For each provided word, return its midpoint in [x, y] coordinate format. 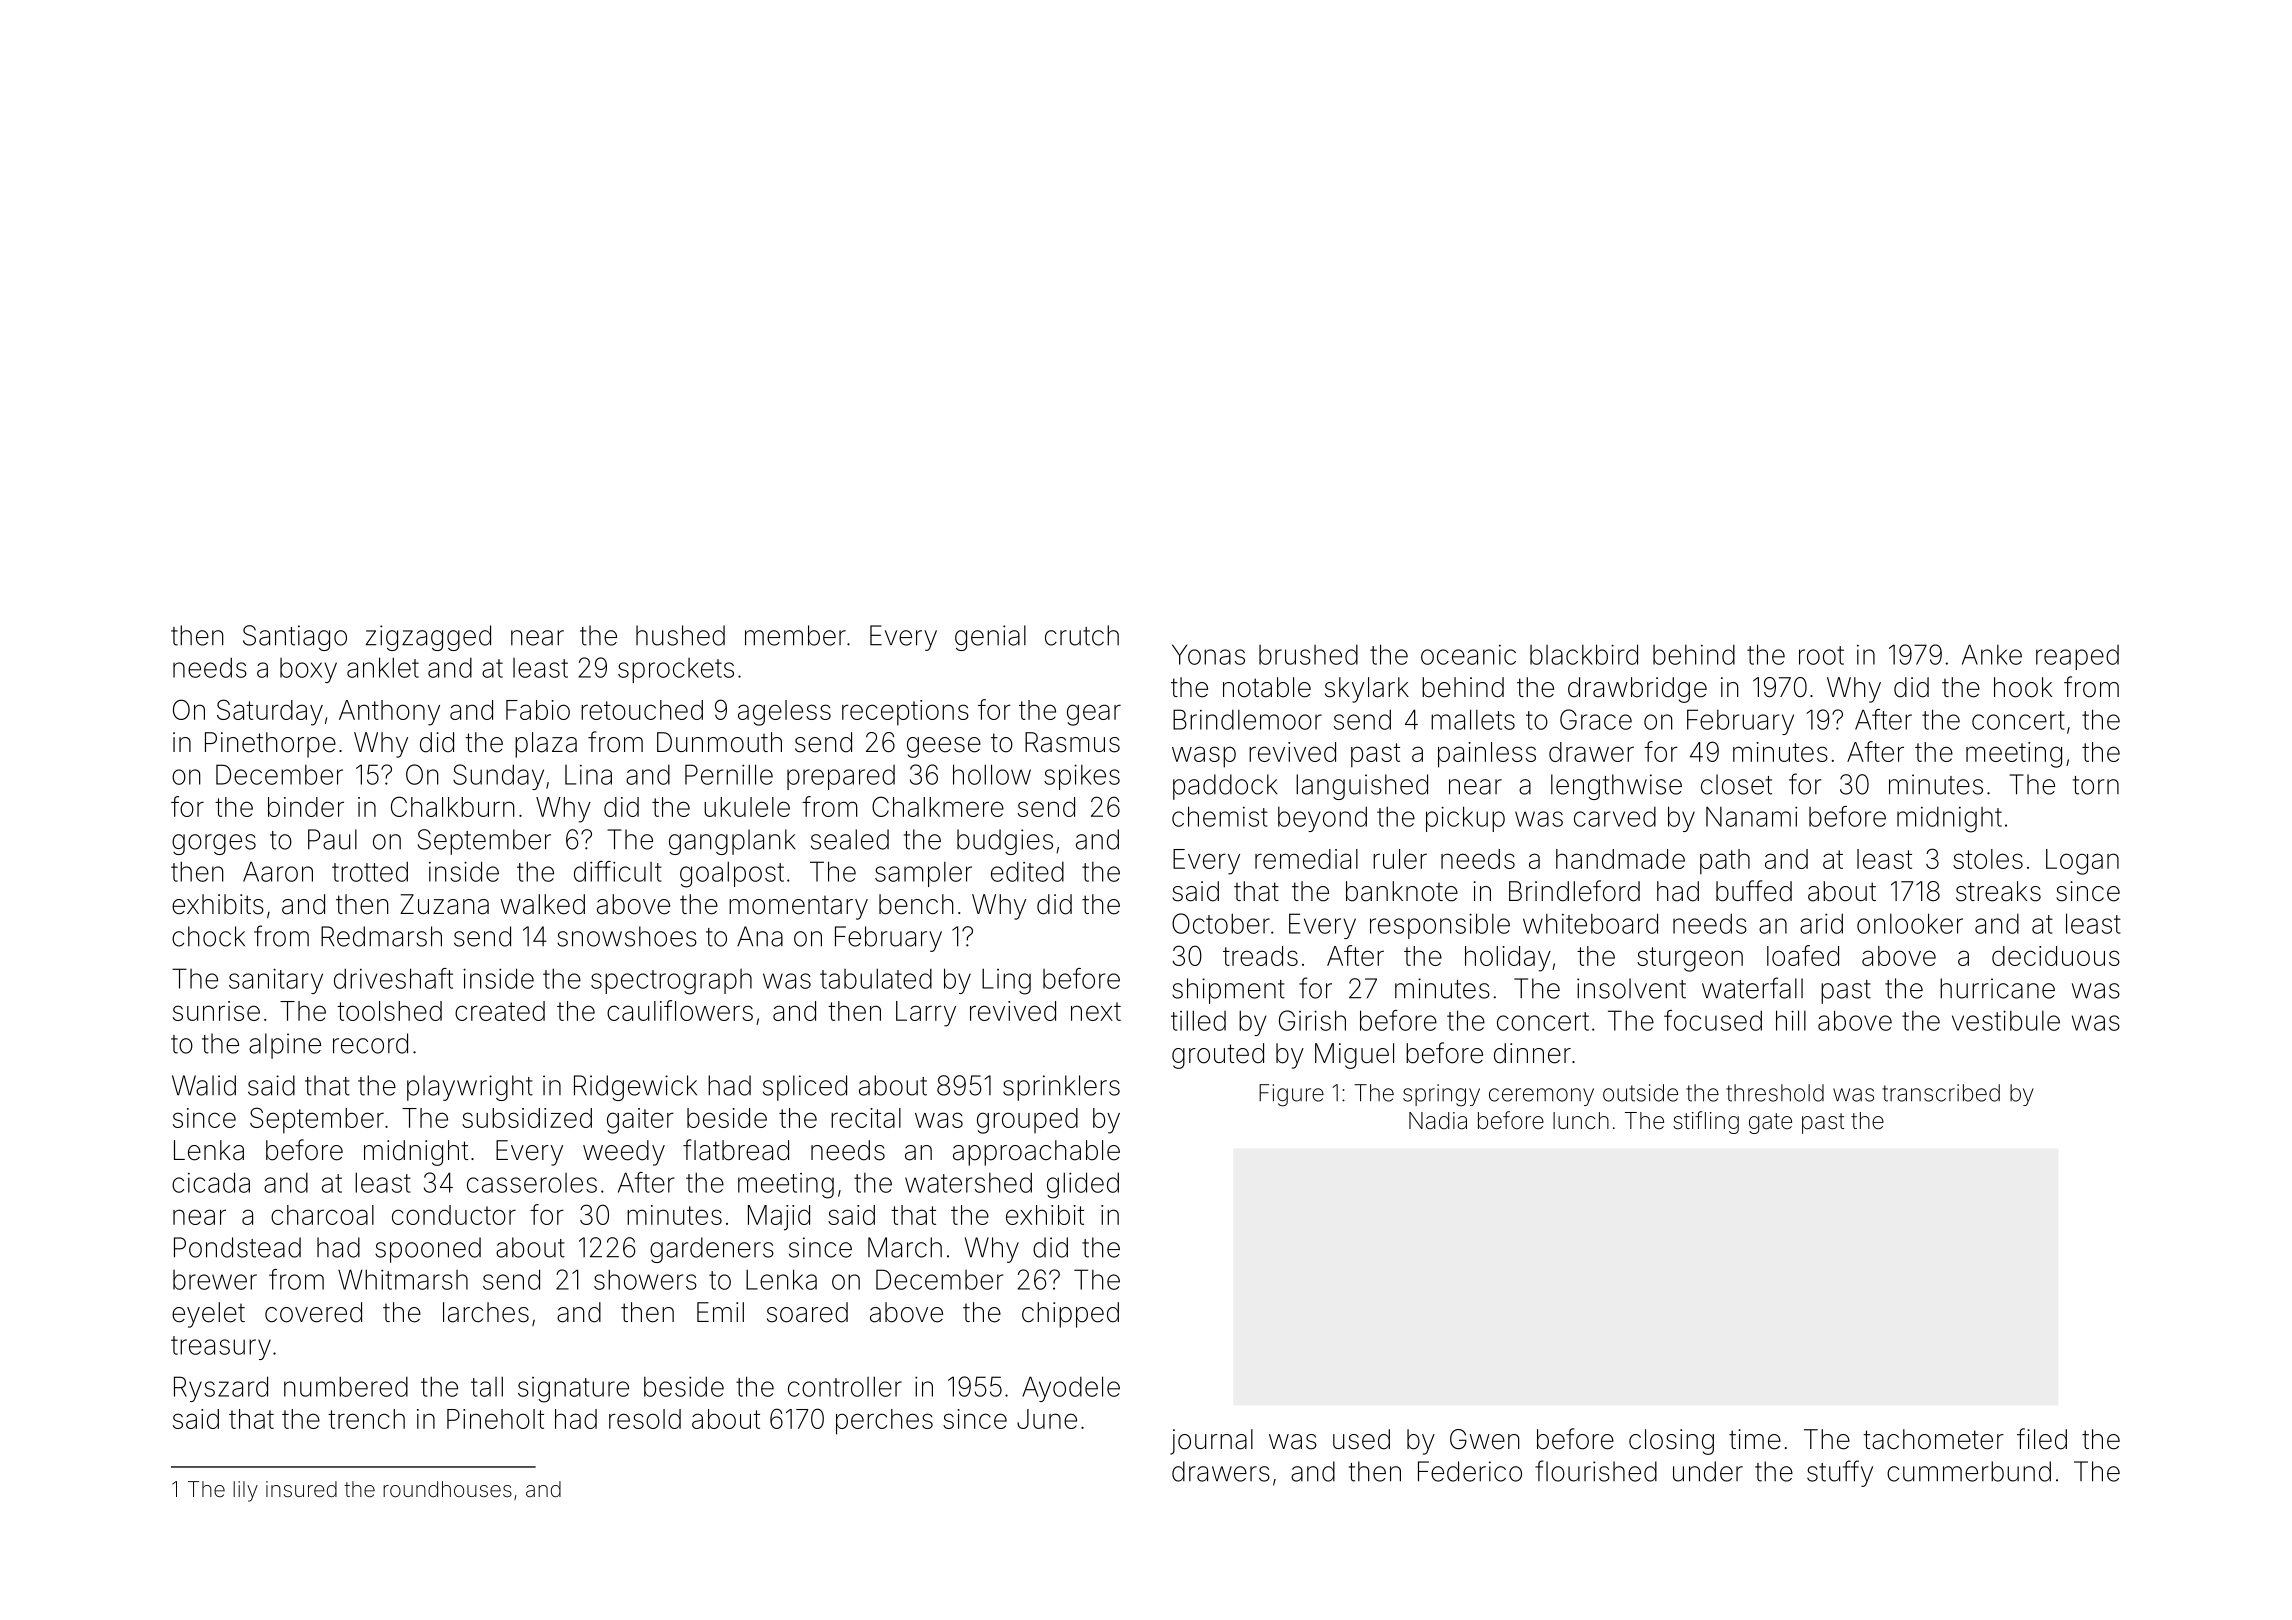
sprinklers [1061, 1088]
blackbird [1584, 654]
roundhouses [447, 1489]
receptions [905, 713]
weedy [624, 1153]
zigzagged [428, 638]
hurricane [1997, 988]
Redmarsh [381, 936]
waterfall [1752, 988]
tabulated [876, 978]
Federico [1470, 1471]
